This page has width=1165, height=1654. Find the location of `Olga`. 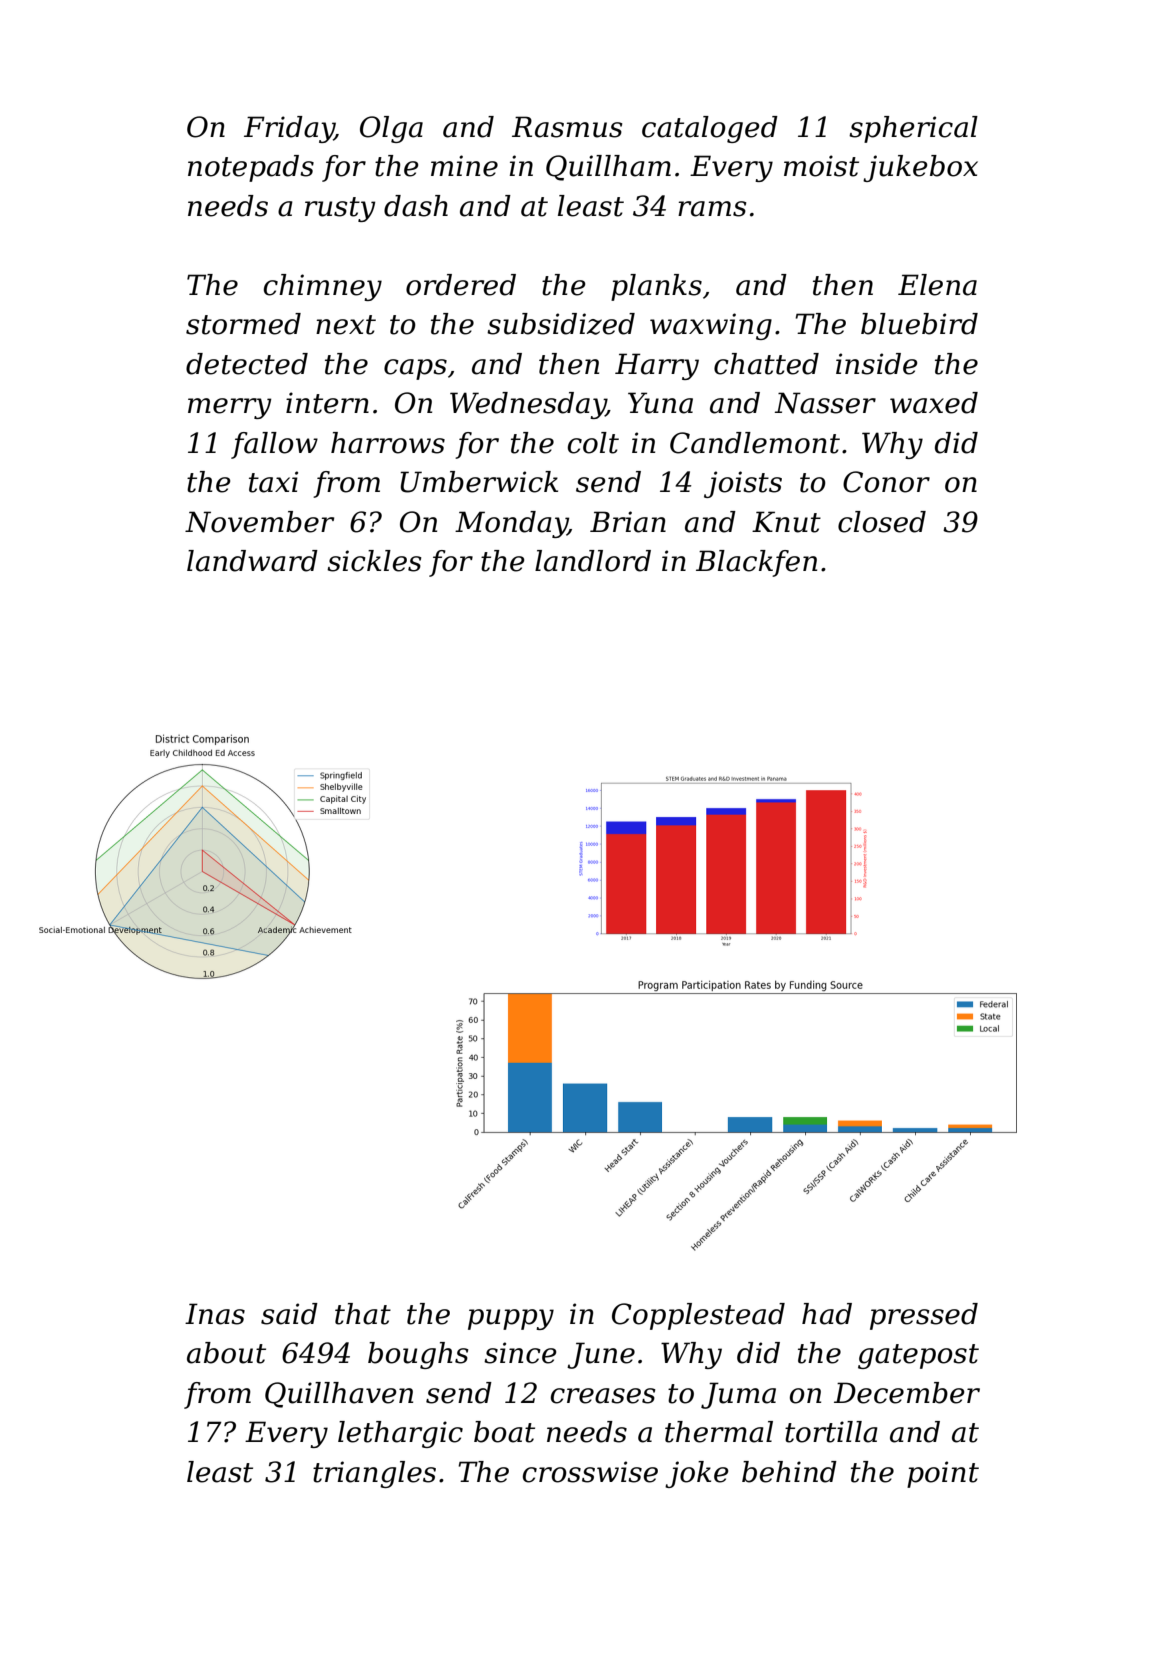

Olga is located at coordinates (391, 129).
